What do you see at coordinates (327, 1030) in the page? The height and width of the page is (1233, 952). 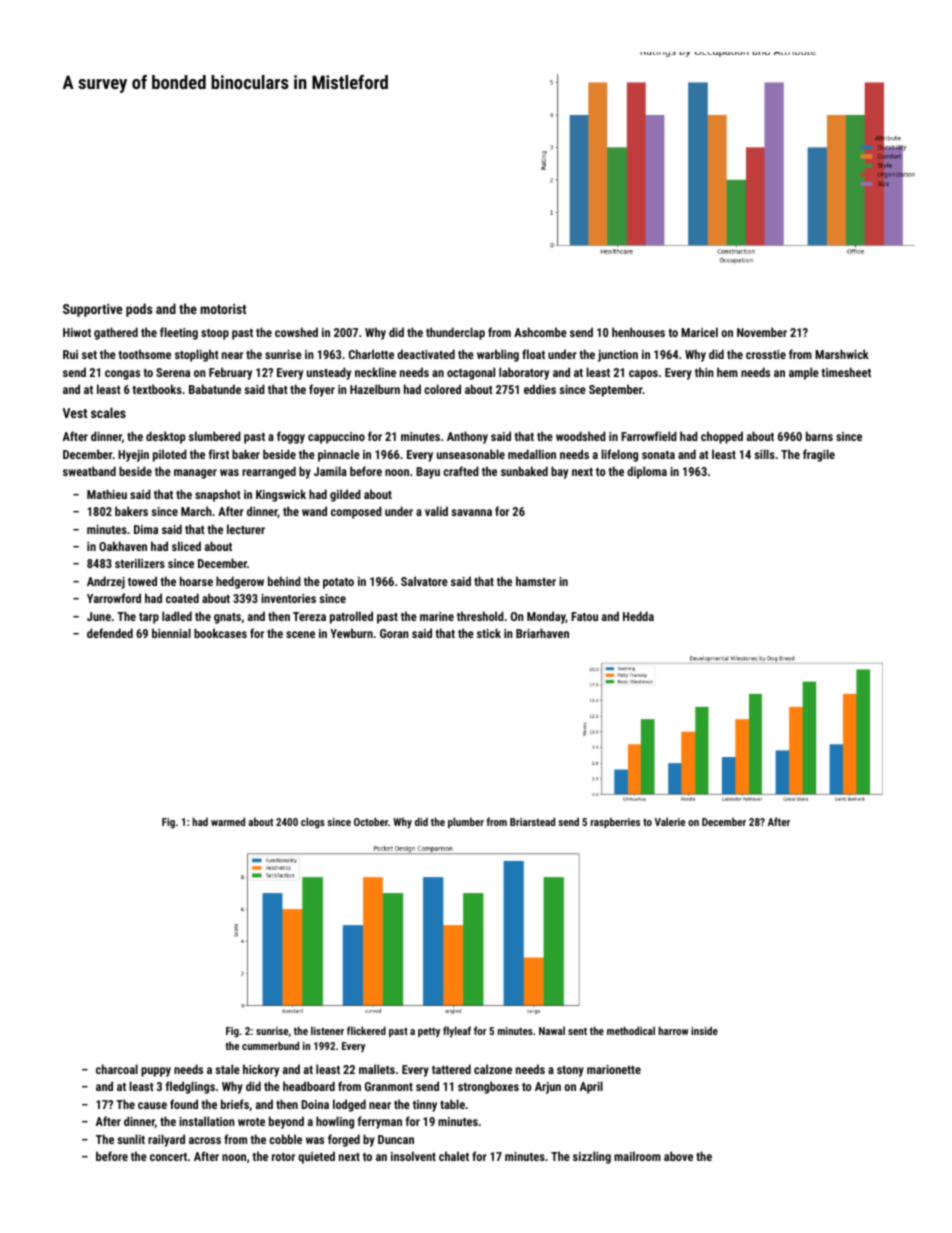 I see `listener` at bounding box center [327, 1030].
